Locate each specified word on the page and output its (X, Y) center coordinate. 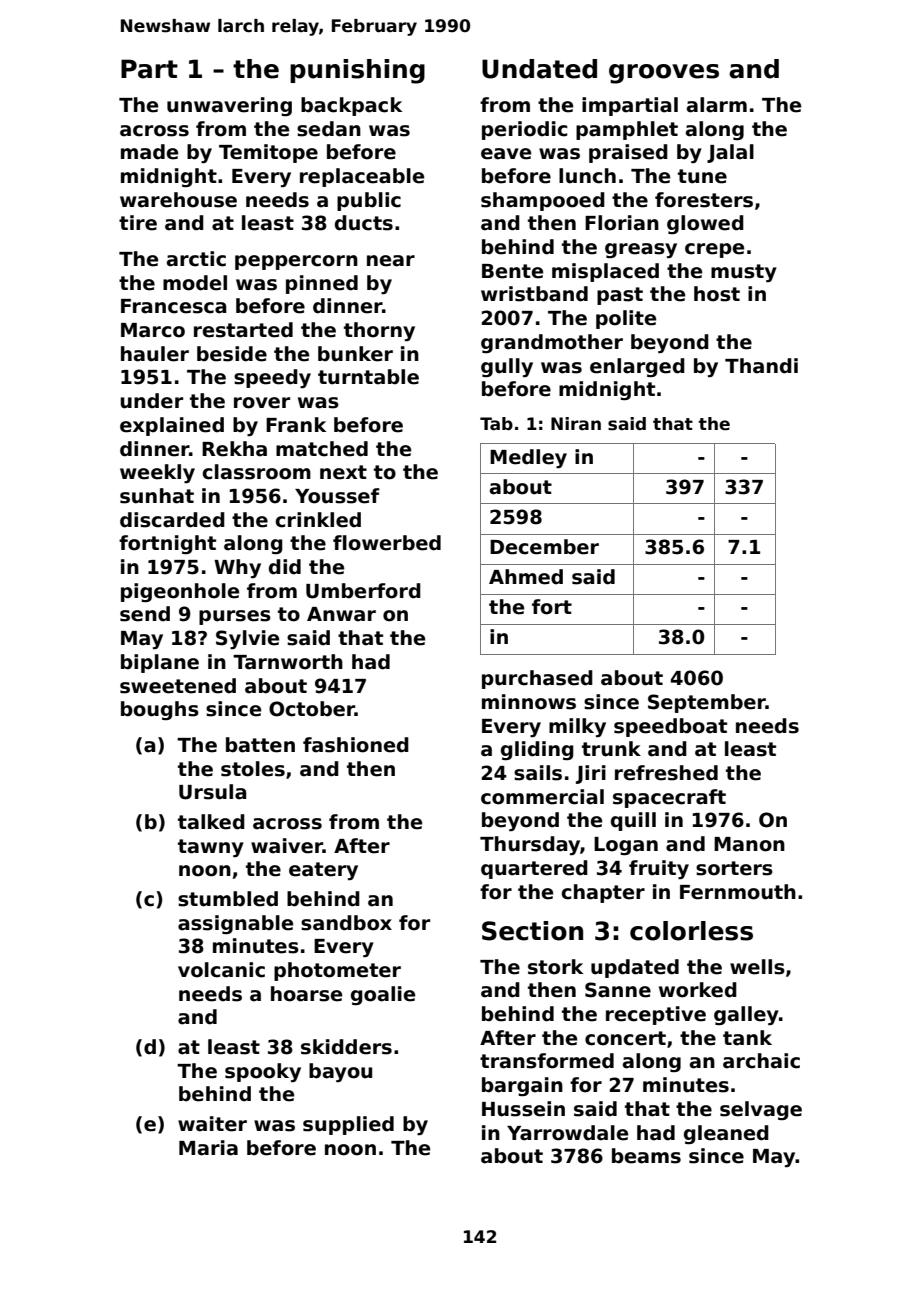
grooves (664, 74)
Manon (749, 844)
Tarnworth (288, 662)
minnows (529, 702)
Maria (208, 1148)
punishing (357, 71)
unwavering (229, 106)
